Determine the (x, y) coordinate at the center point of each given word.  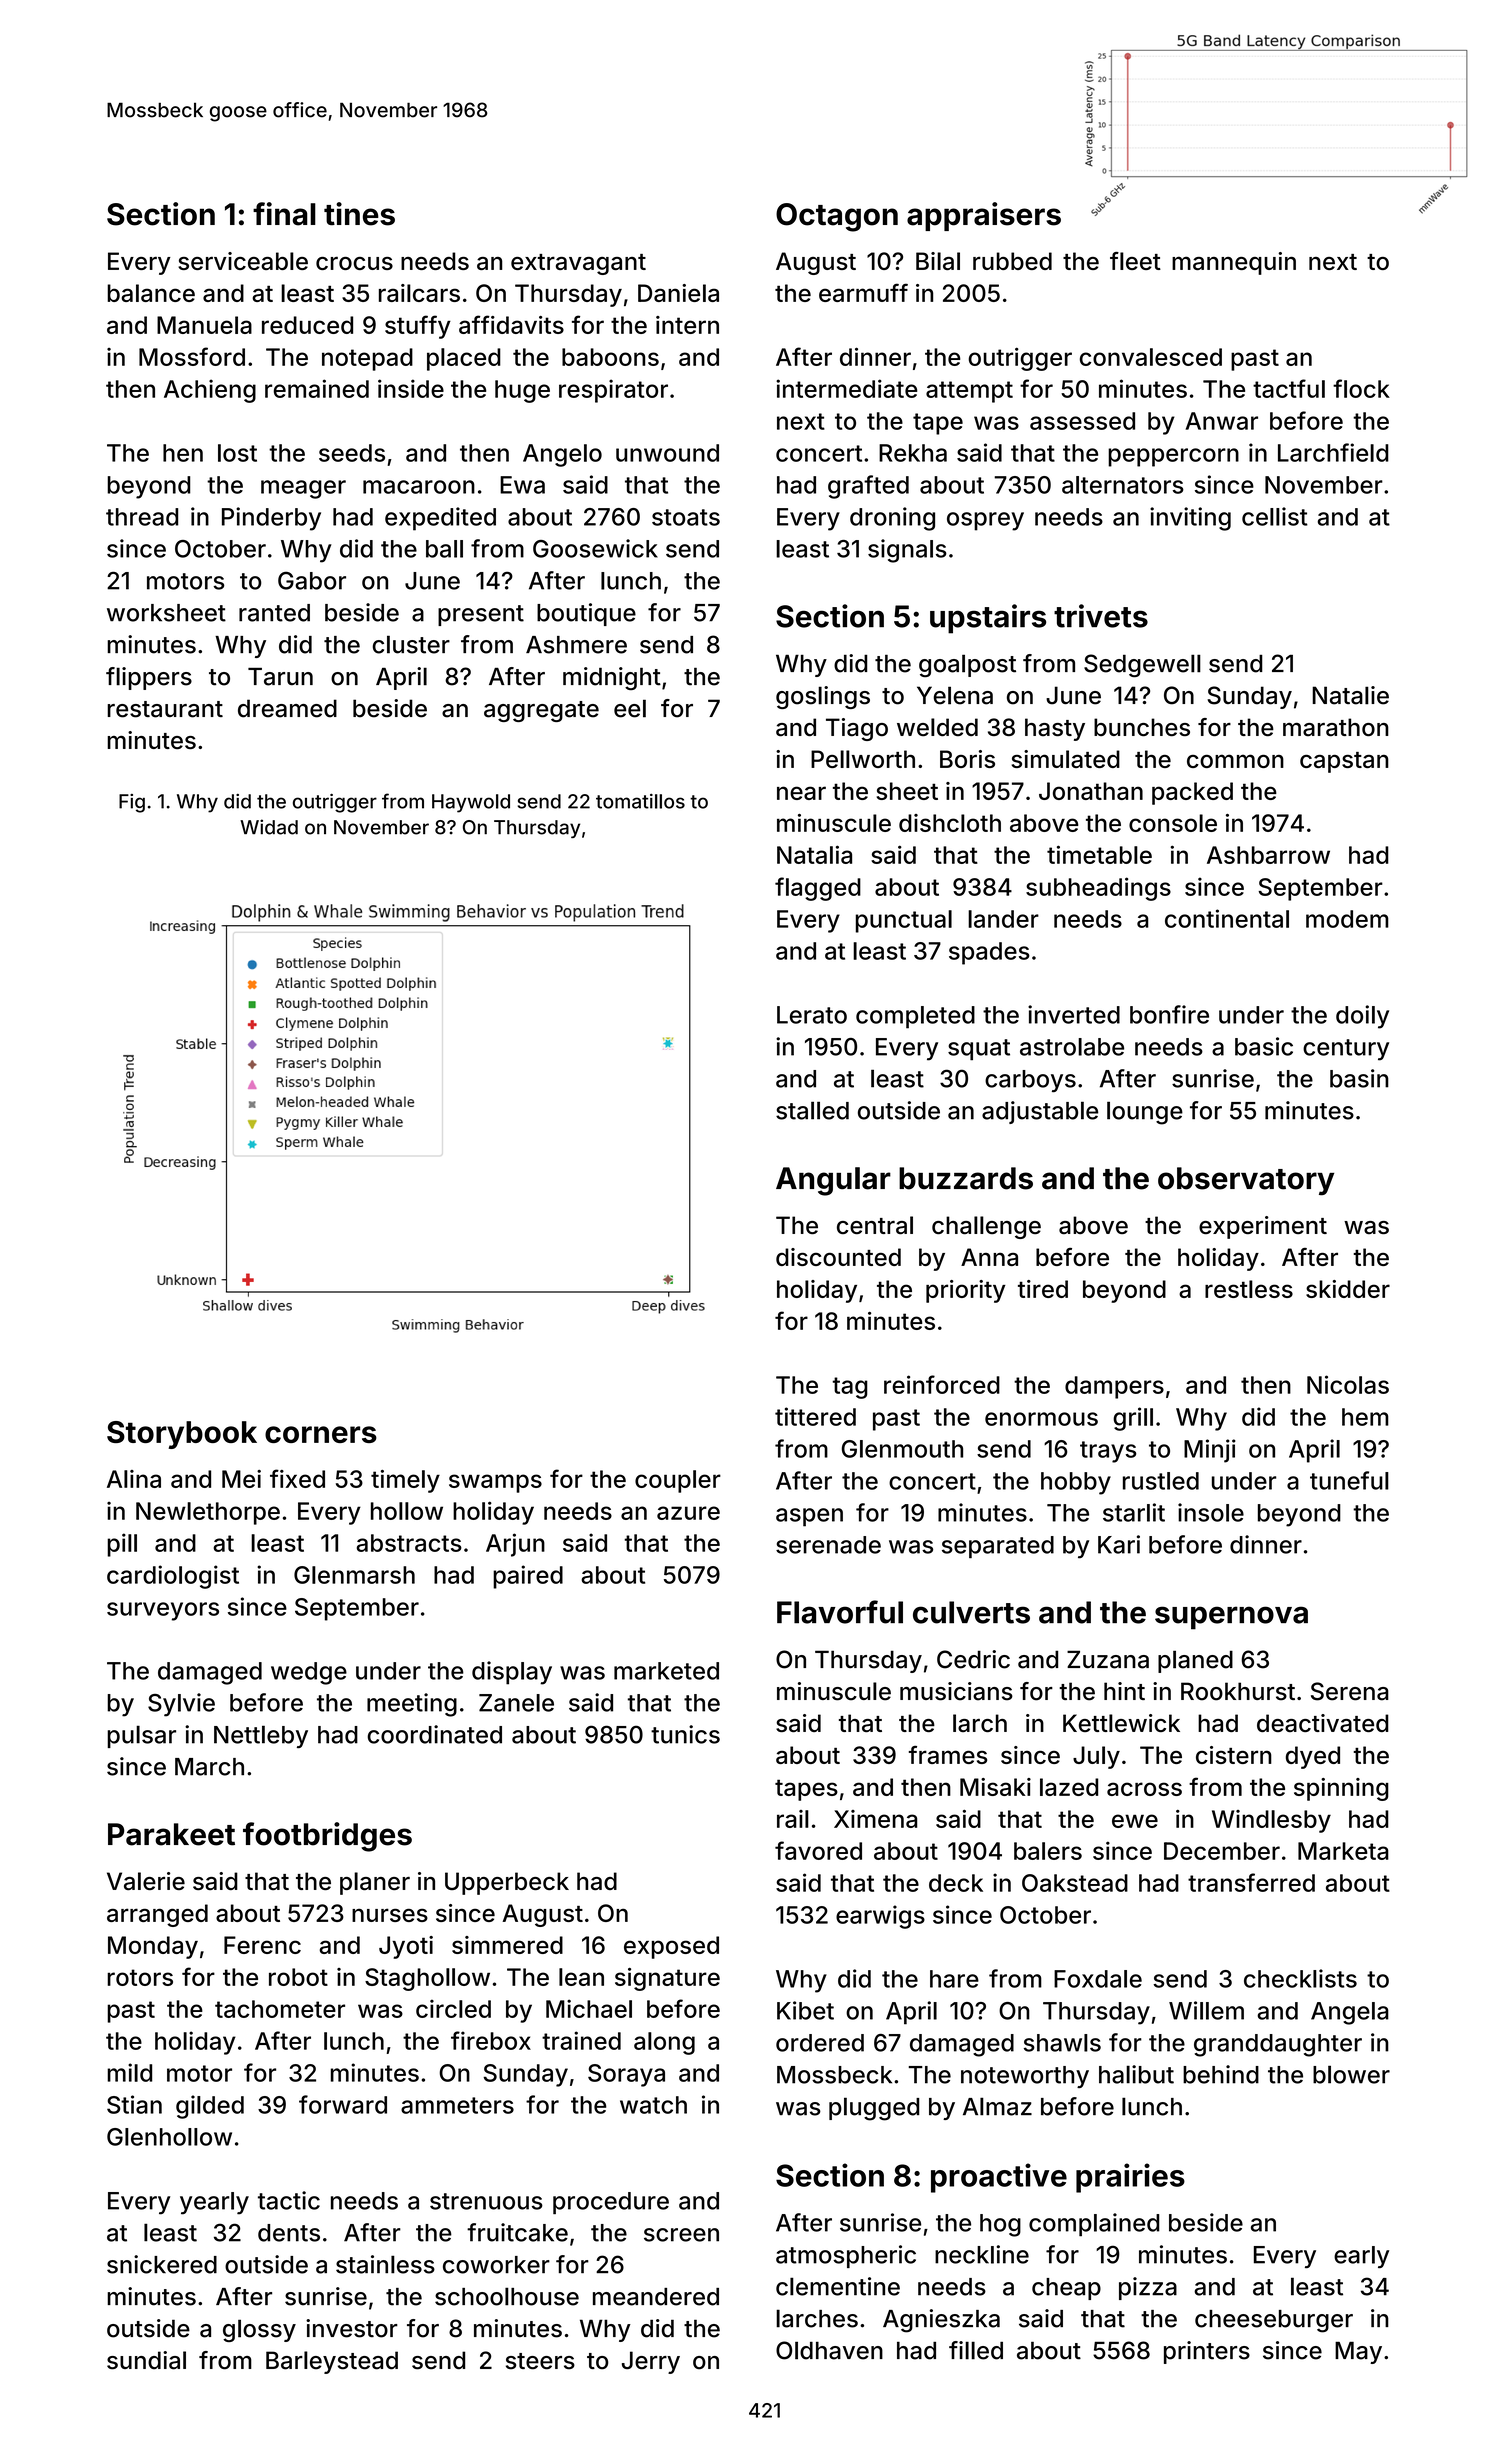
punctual (904, 921)
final (284, 214)
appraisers (984, 216)
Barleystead (332, 2362)
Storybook (182, 1435)
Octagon (837, 217)
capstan (1344, 762)
